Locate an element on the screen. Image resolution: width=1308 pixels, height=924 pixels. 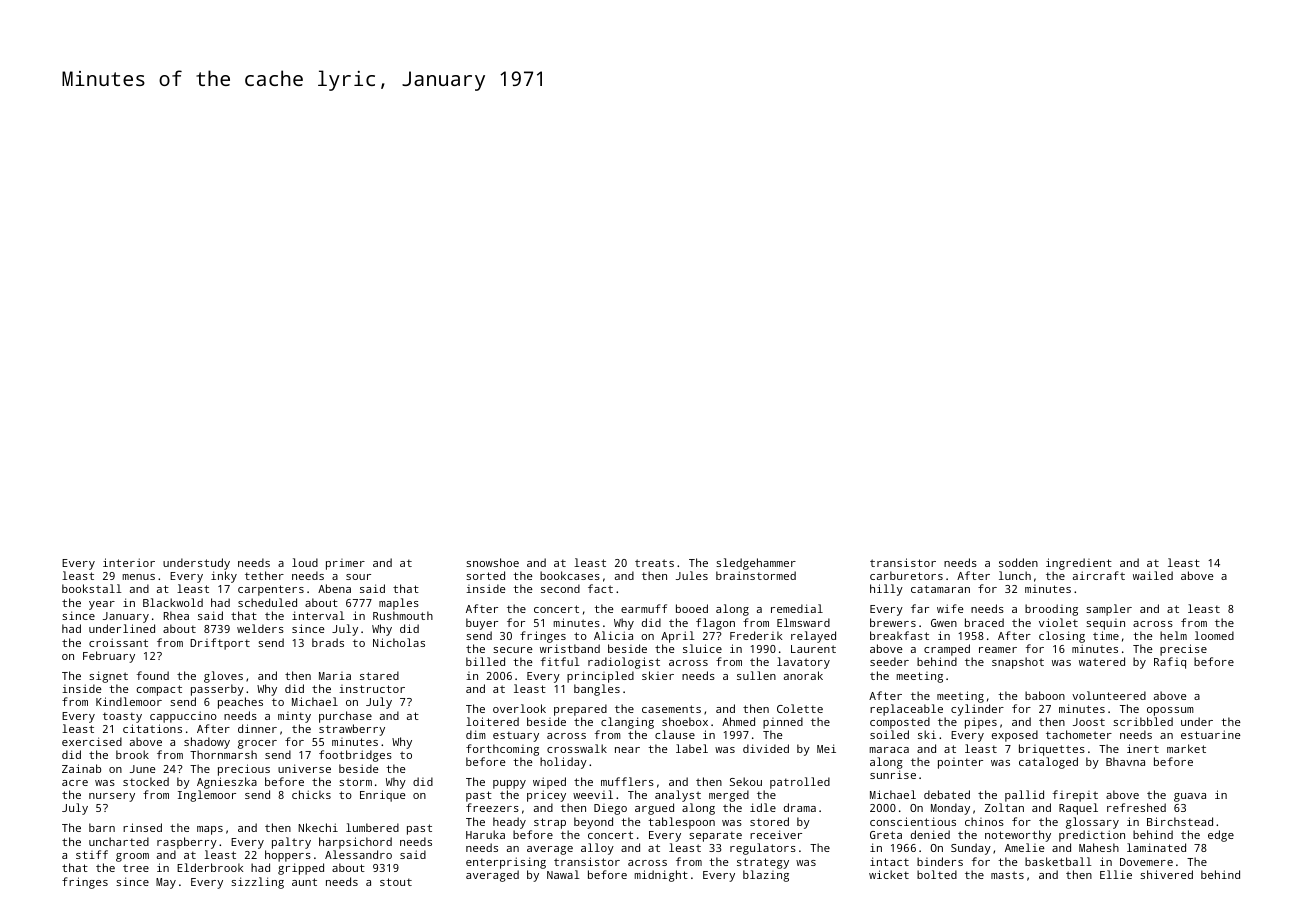
conscientious is located at coordinates (913, 821).
